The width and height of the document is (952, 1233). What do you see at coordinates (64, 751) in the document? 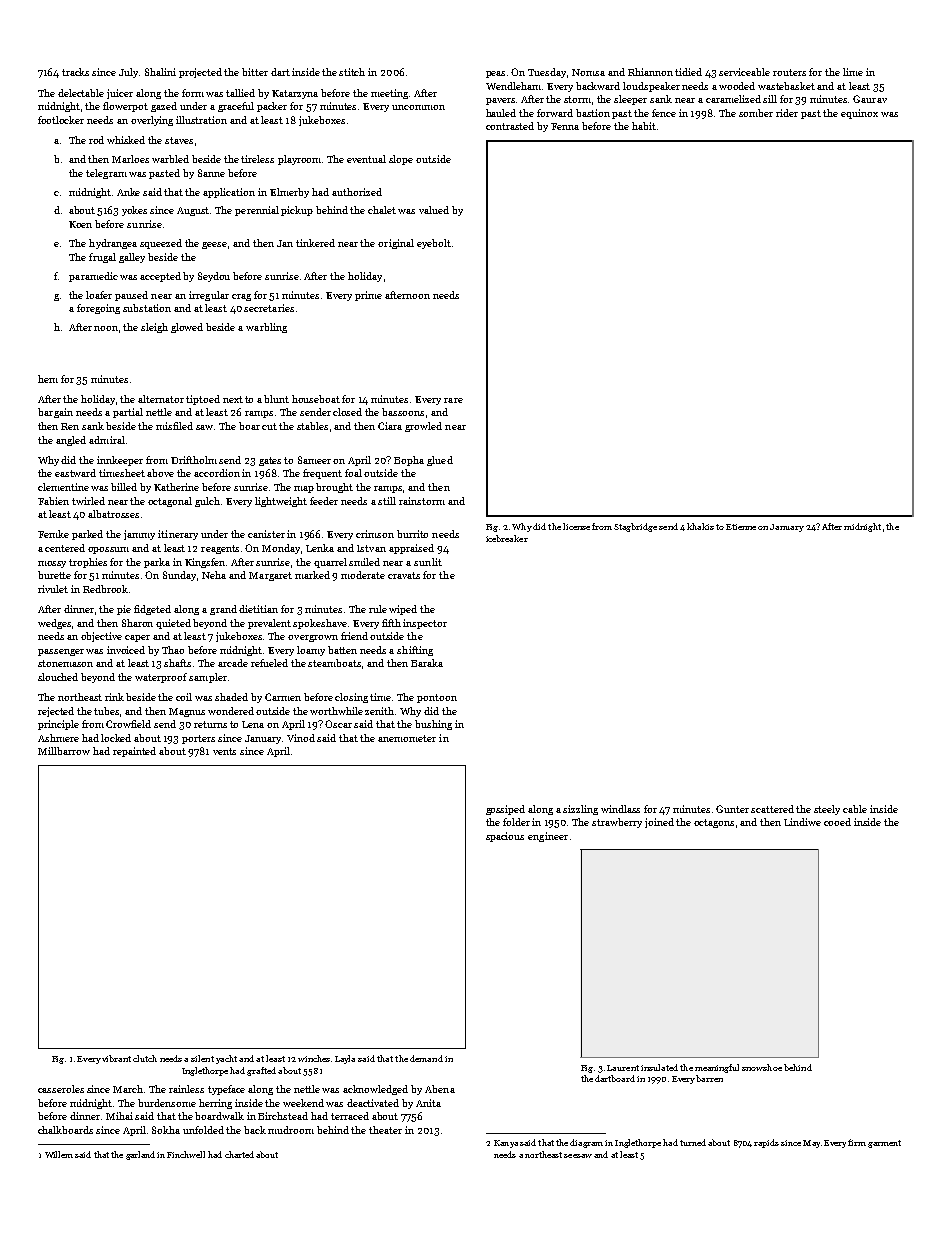
I see `Millbarrow` at bounding box center [64, 751].
